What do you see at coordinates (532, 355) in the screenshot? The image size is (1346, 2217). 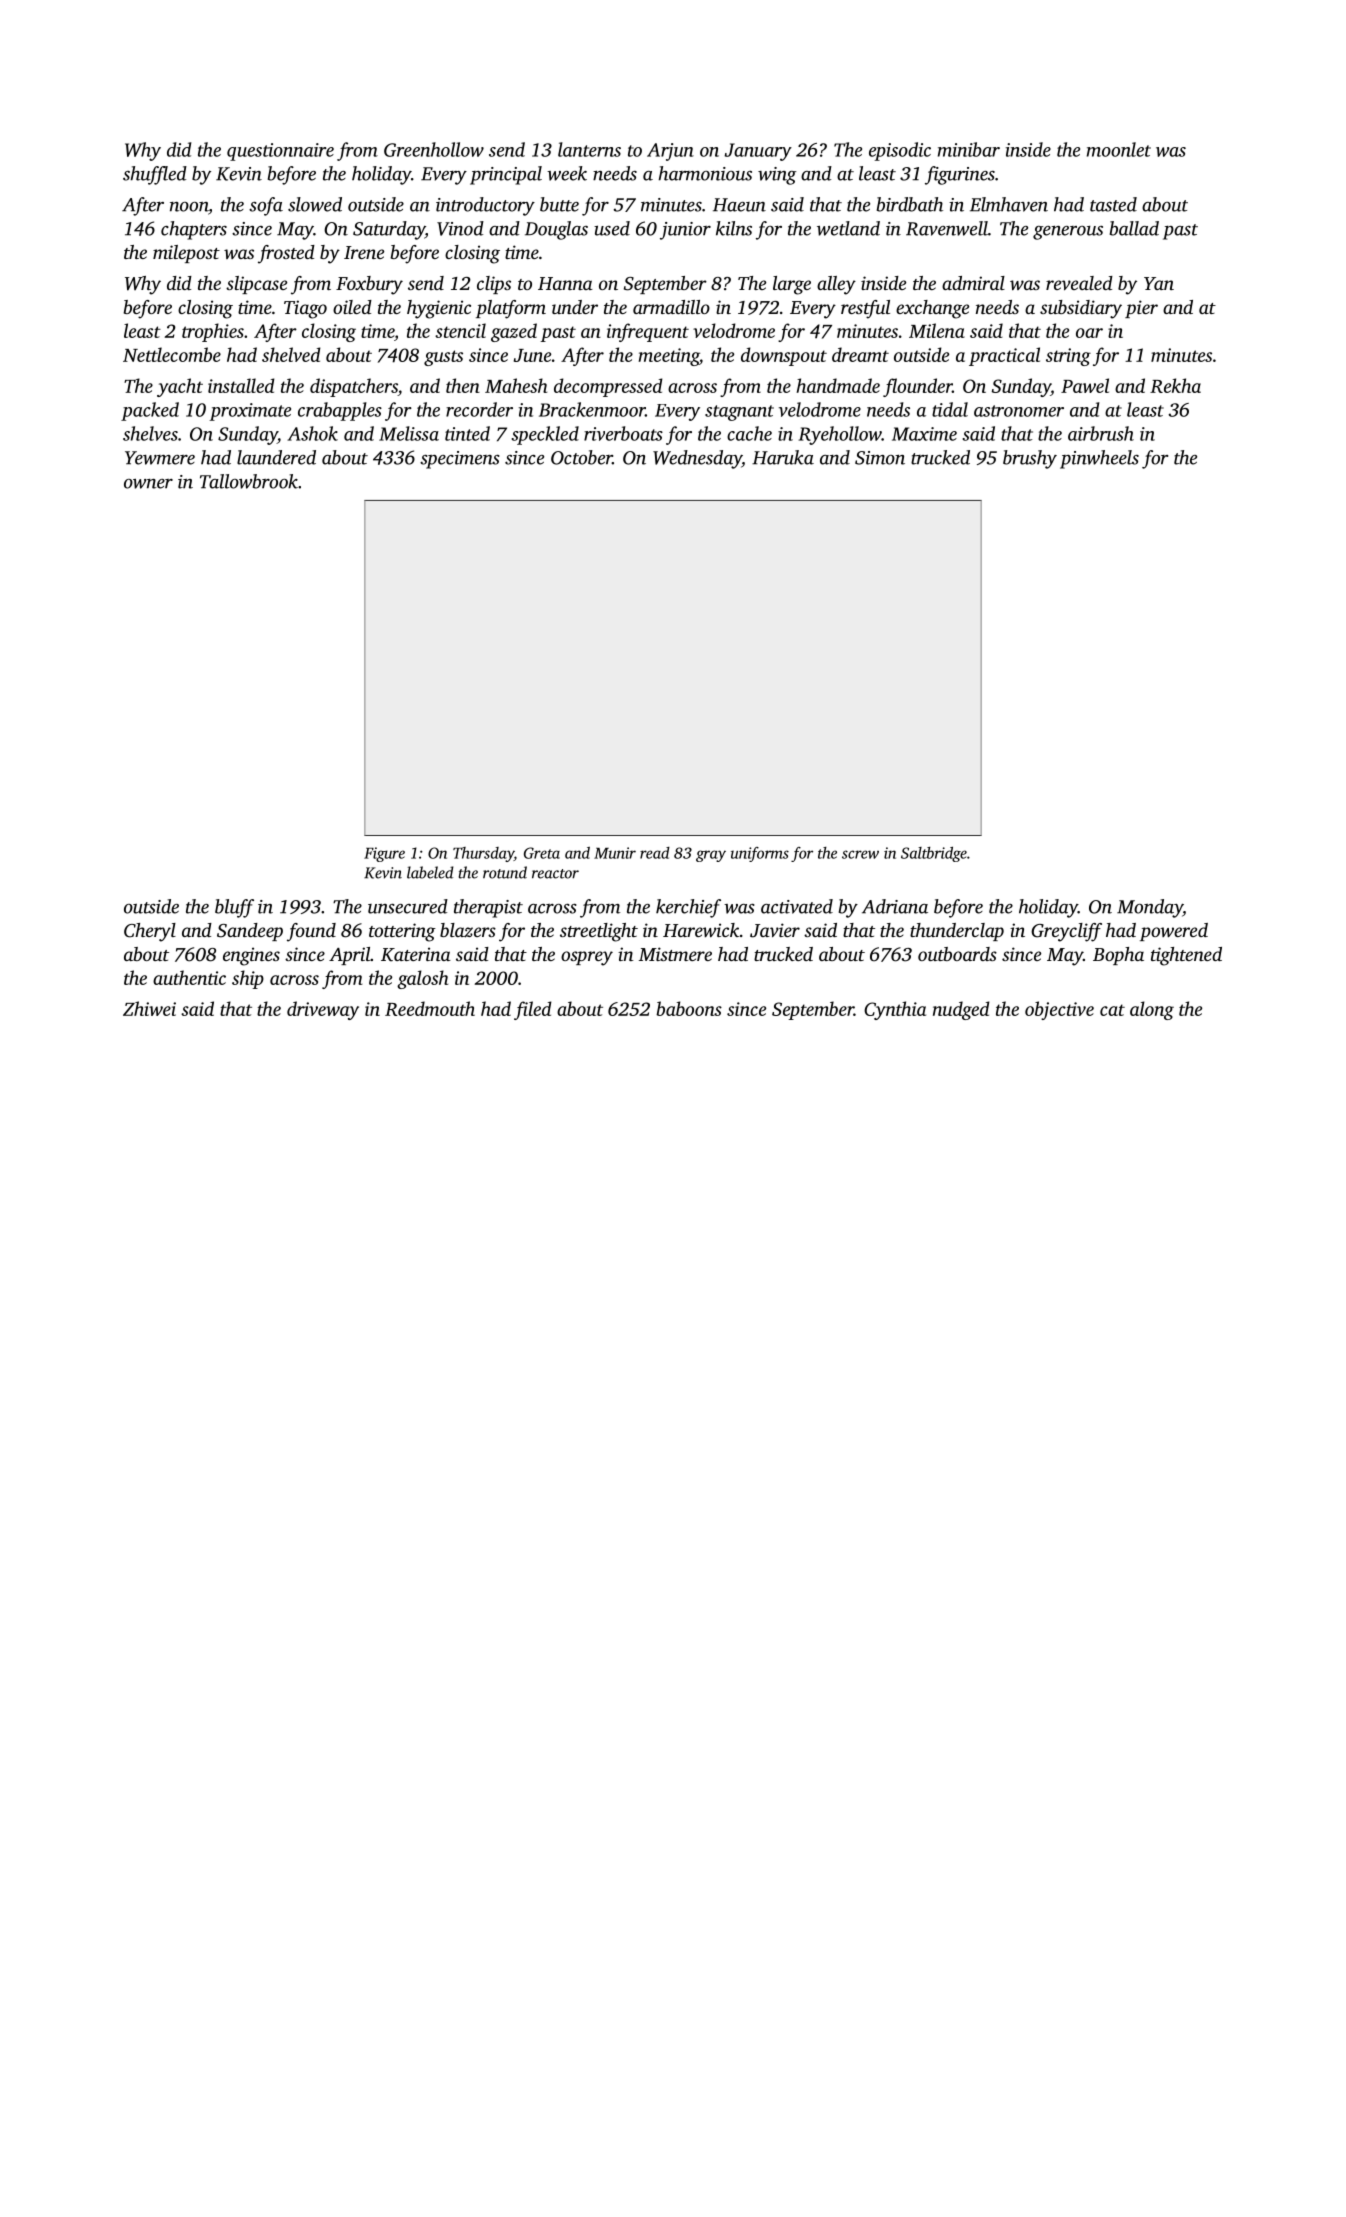 I see `June` at bounding box center [532, 355].
